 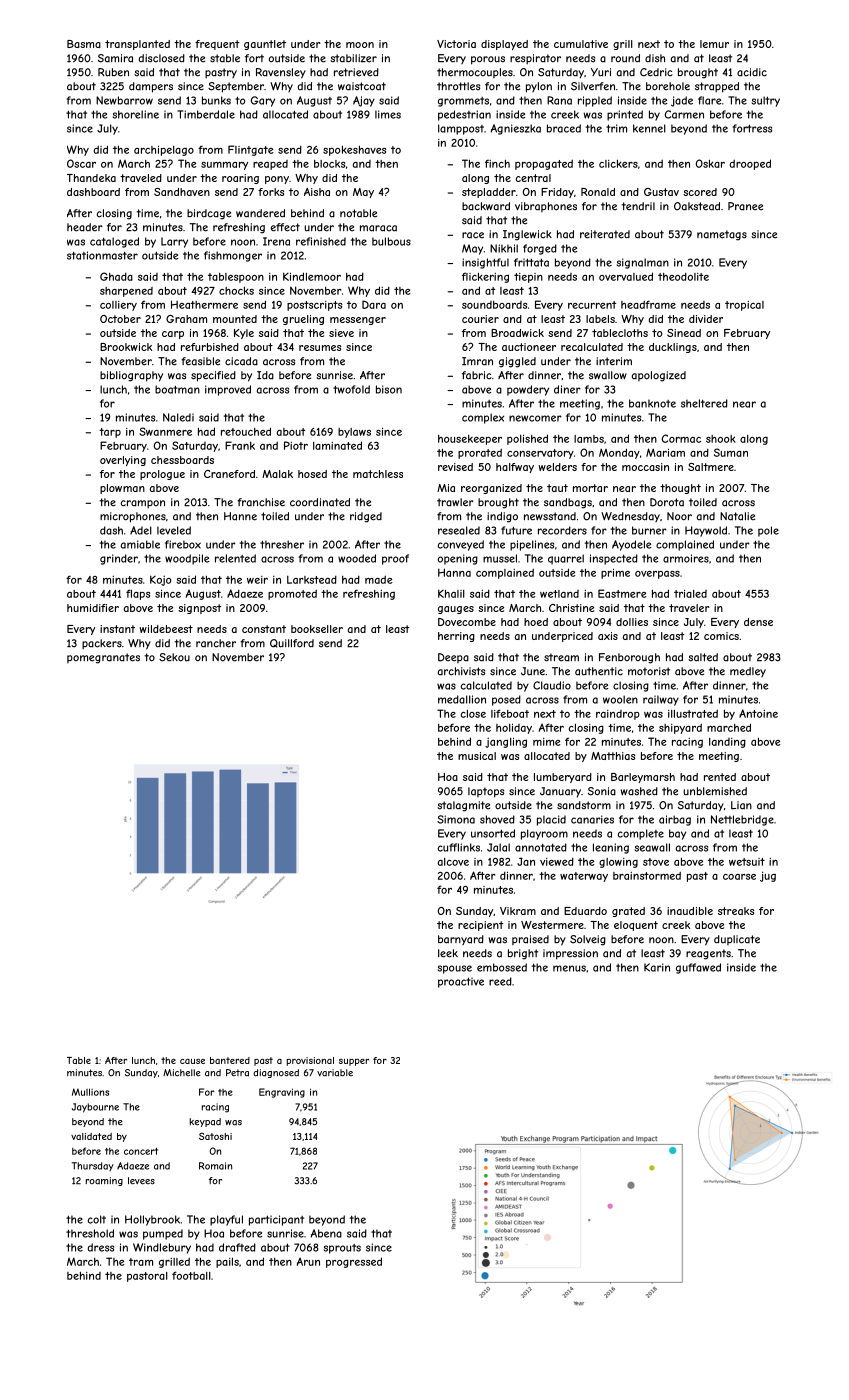 What do you see at coordinates (265, 45) in the screenshot?
I see `gauntlet` at bounding box center [265, 45].
